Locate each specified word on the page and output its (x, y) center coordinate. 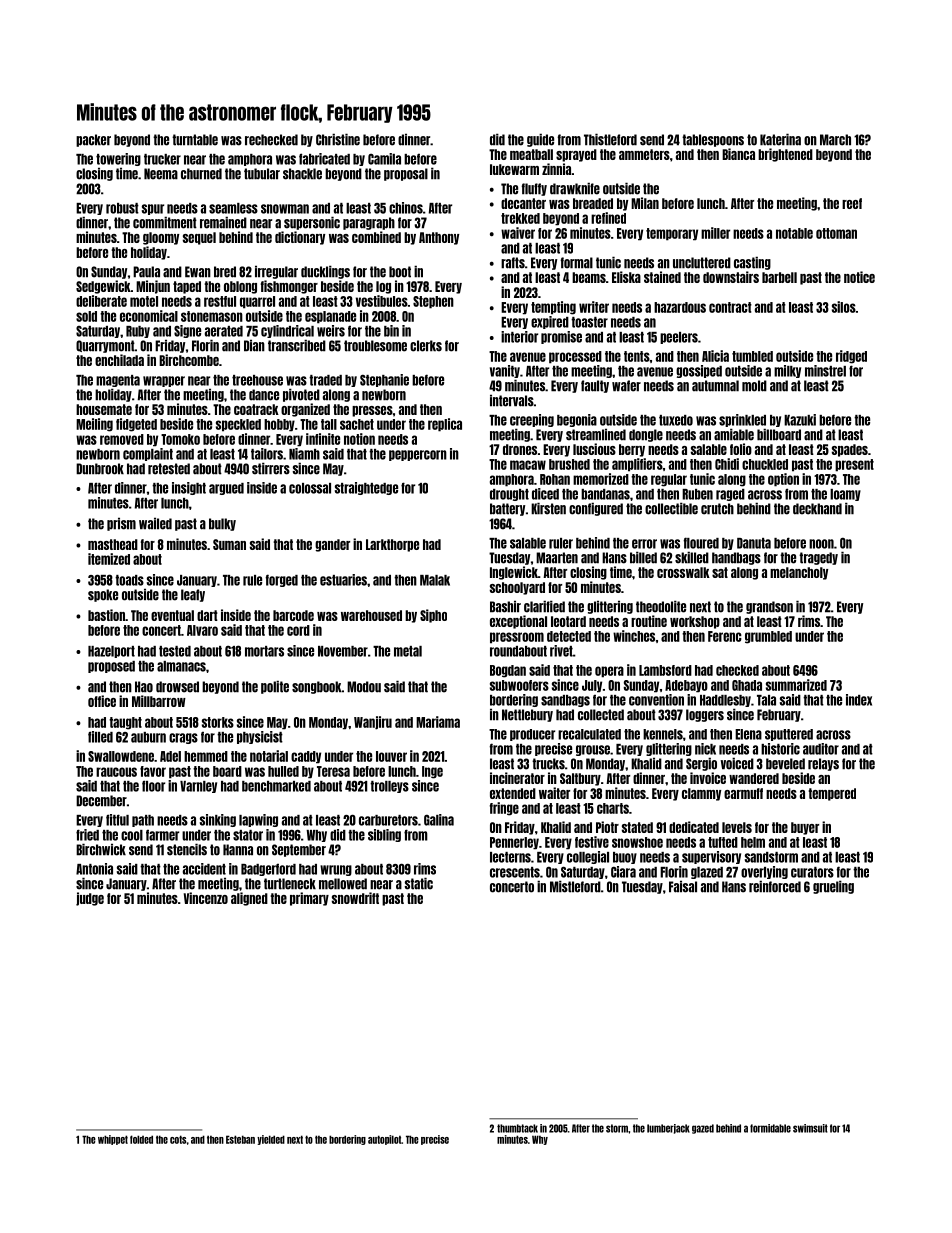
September (299, 850)
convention (656, 700)
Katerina (780, 139)
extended (513, 793)
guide (540, 140)
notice (859, 277)
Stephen (433, 302)
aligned (249, 899)
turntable (195, 140)
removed (122, 439)
